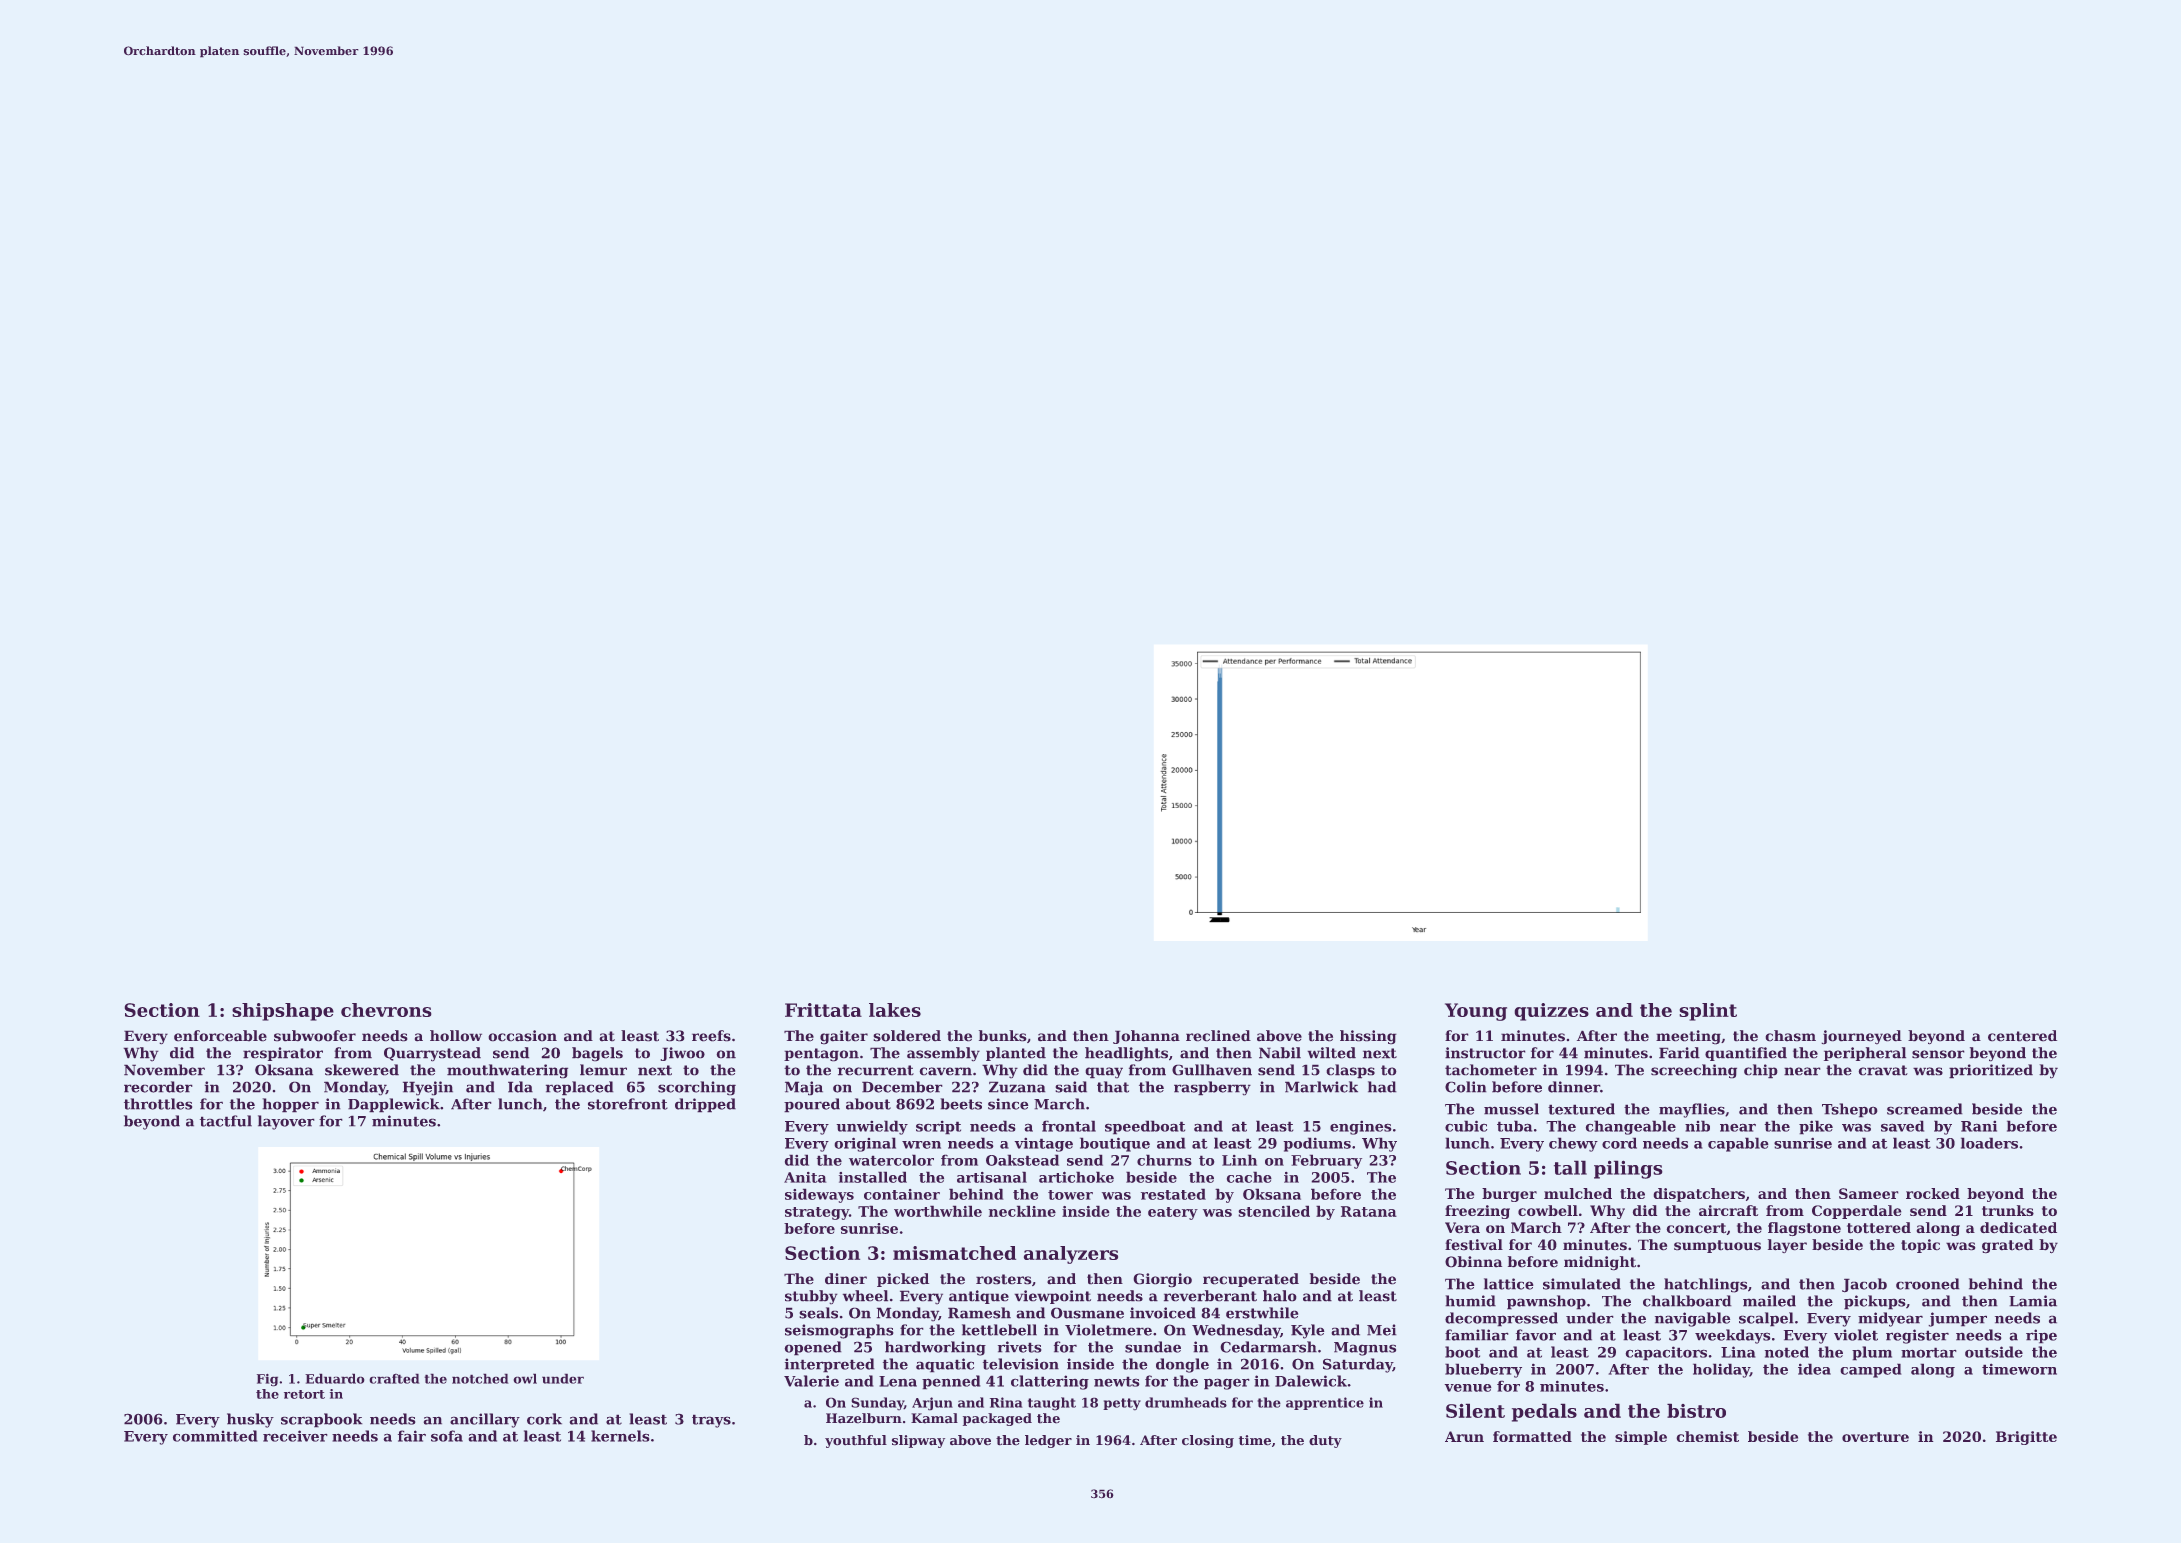 This document has height=1543, width=2181. Describe the element at coordinates (1551, 1012) in the document. I see `quizzes` at that location.
